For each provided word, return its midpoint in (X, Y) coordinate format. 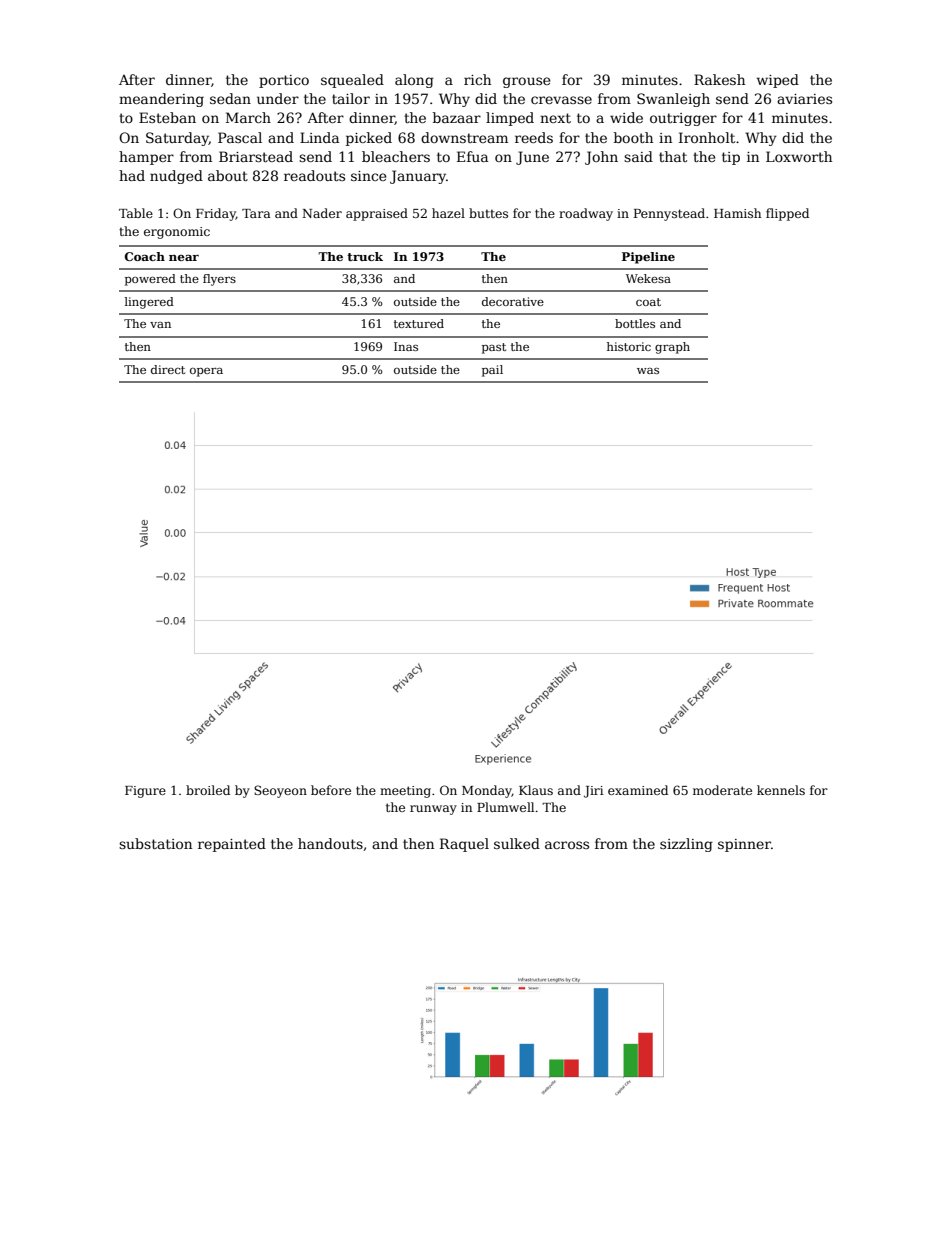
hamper (146, 158)
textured (419, 323)
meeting (405, 792)
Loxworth (799, 156)
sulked (517, 843)
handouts (330, 843)
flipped (787, 214)
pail (492, 371)
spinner (744, 845)
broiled (208, 790)
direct (168, 369)
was (648, 371)
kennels (781, 790)
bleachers (396, 156)
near (184, 257)
